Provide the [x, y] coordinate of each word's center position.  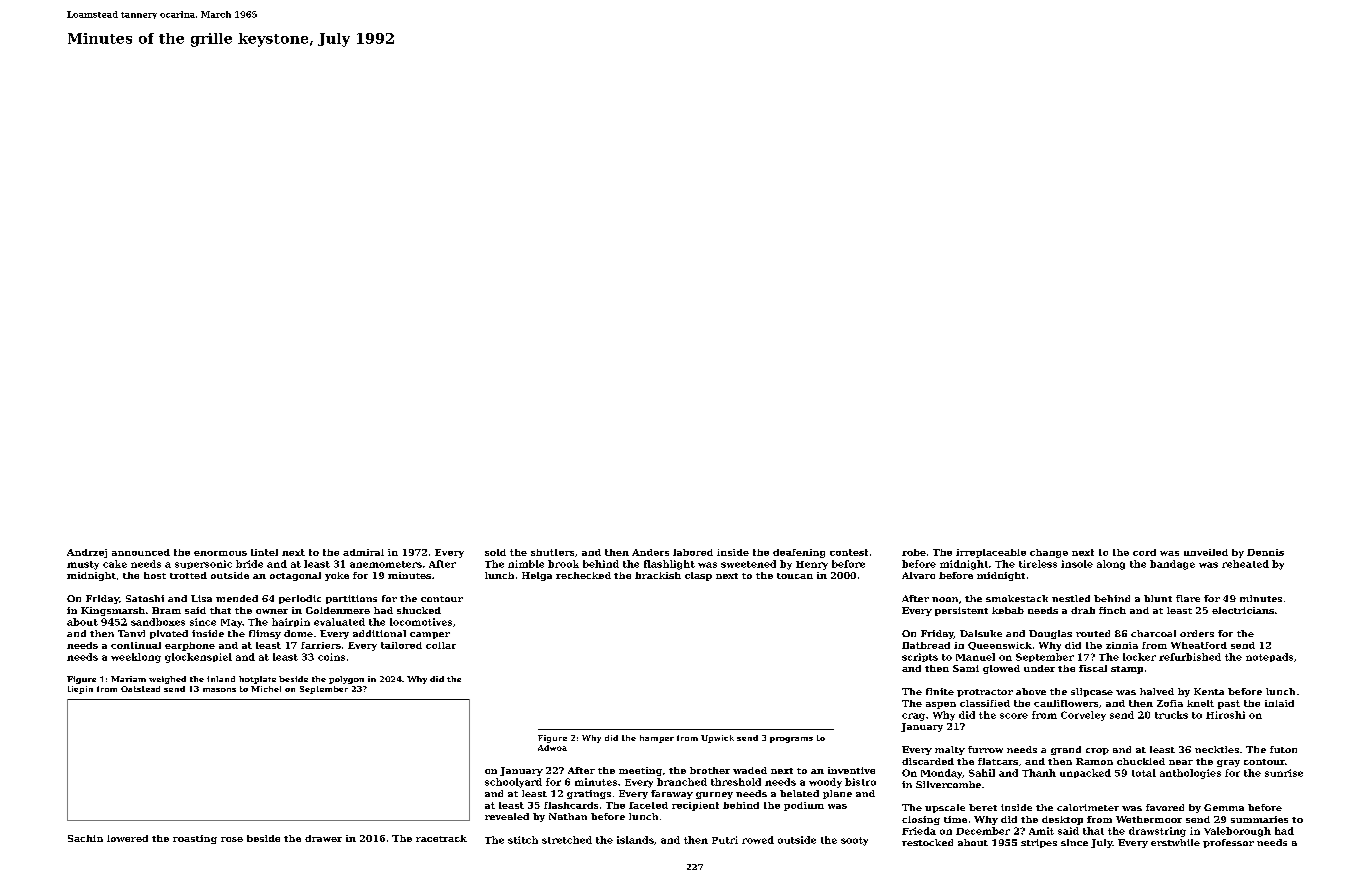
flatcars [998, 761]
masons [219, 690]
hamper [657, 739]
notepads [1269, 657]
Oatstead [140, 689]
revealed [507, 816]
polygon [346, 680]
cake [115, 564]
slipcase [1092, 692]
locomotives [421, 622]
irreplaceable [991, 553]
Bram [166, 610]
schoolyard [513, 783]
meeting [640, 771]
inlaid [1279, 703]
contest [849, 552]
